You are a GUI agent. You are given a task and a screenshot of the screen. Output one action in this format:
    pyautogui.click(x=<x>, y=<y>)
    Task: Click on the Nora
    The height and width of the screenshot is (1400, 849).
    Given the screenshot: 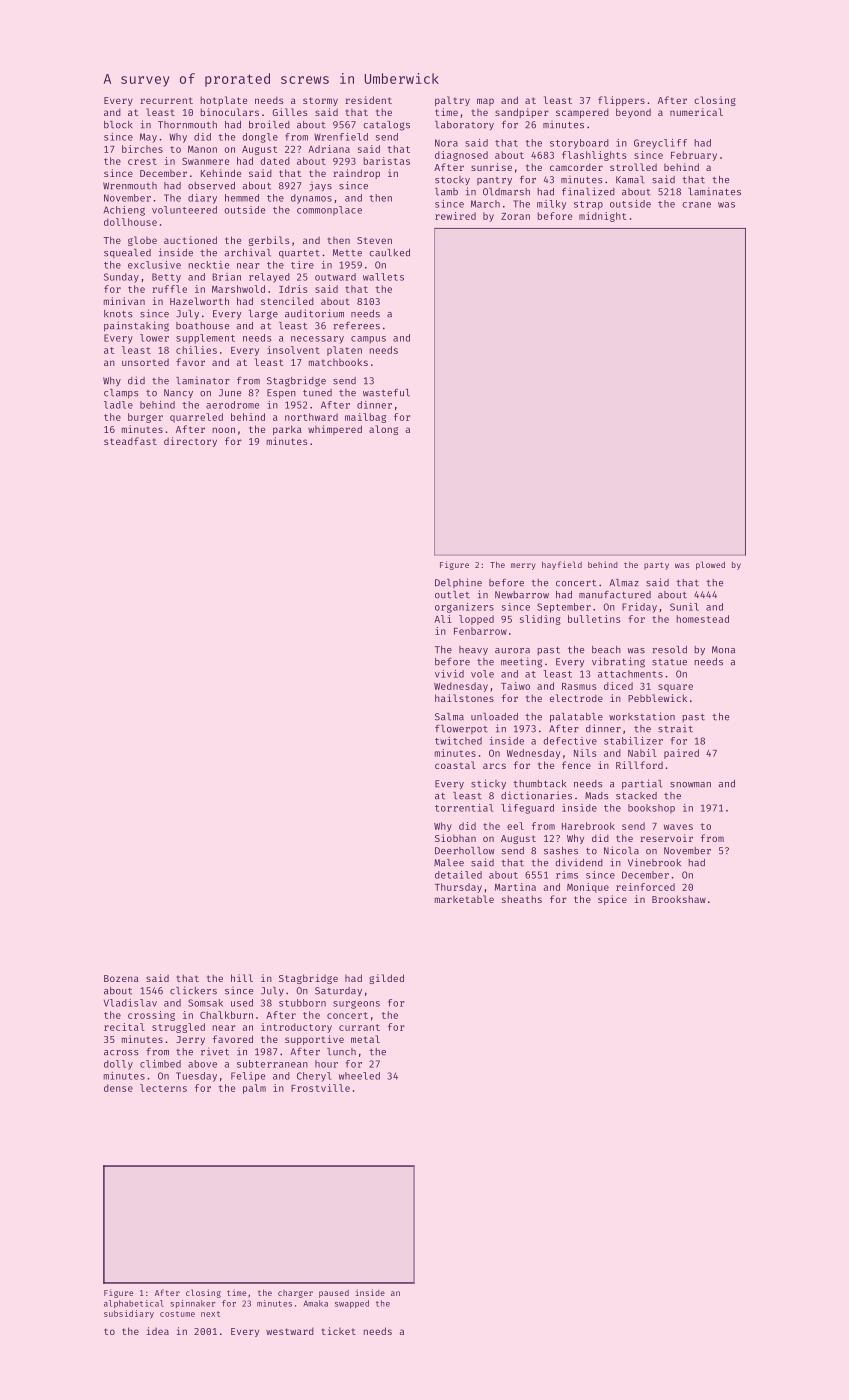 What is the action you would take?
    pyautogui.click(x=446, y=143)
